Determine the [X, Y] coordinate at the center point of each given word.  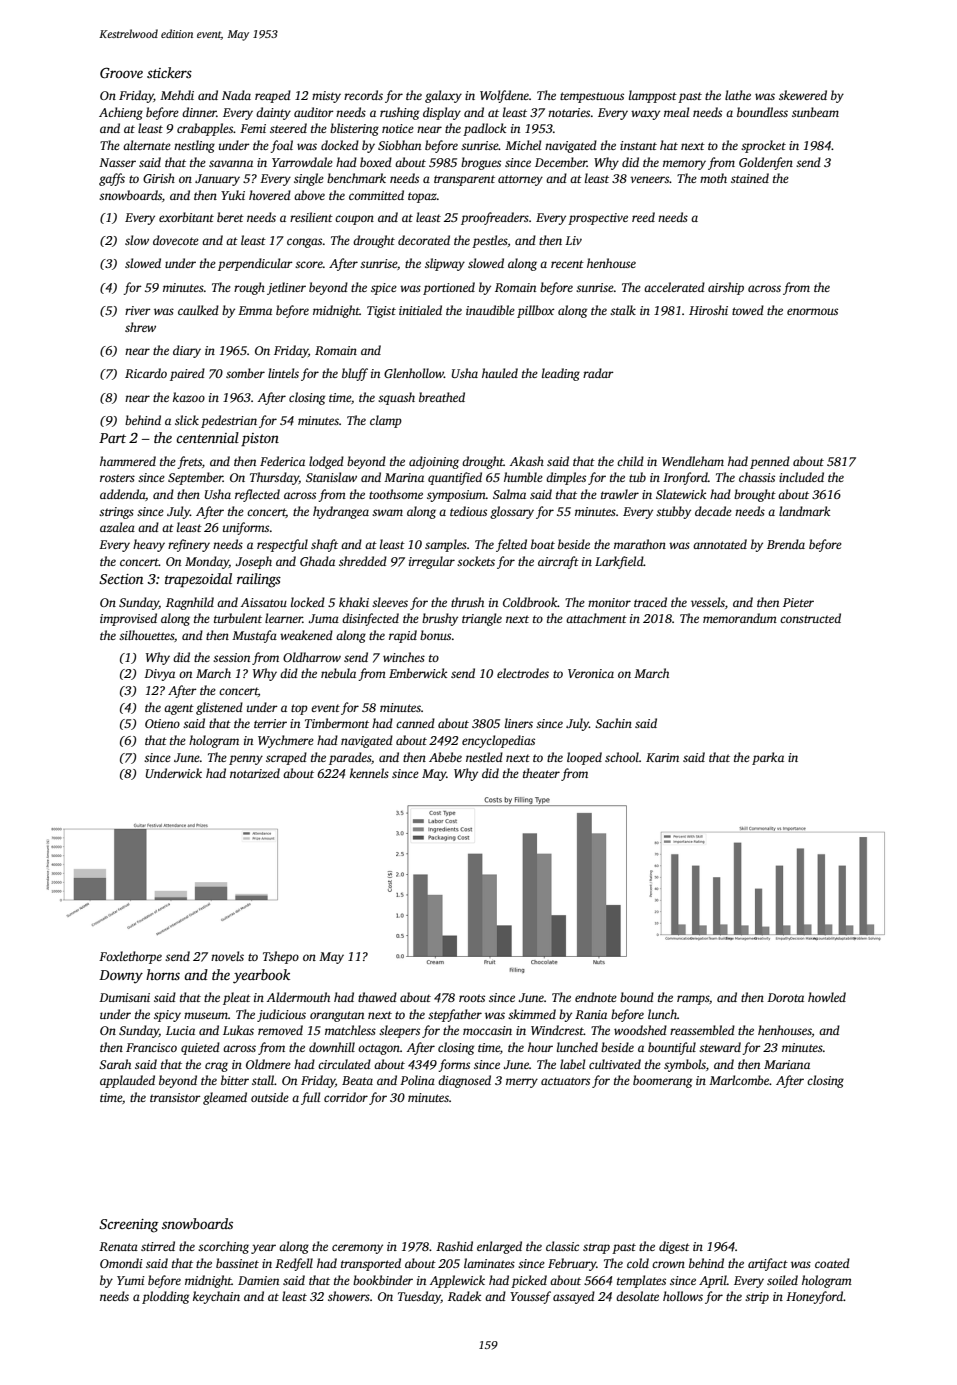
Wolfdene [504, 96]
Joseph [254, 562]
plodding [165, 1297]
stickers [169, 72]
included [801, 477]
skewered [803, 95]
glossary [512, 512]
